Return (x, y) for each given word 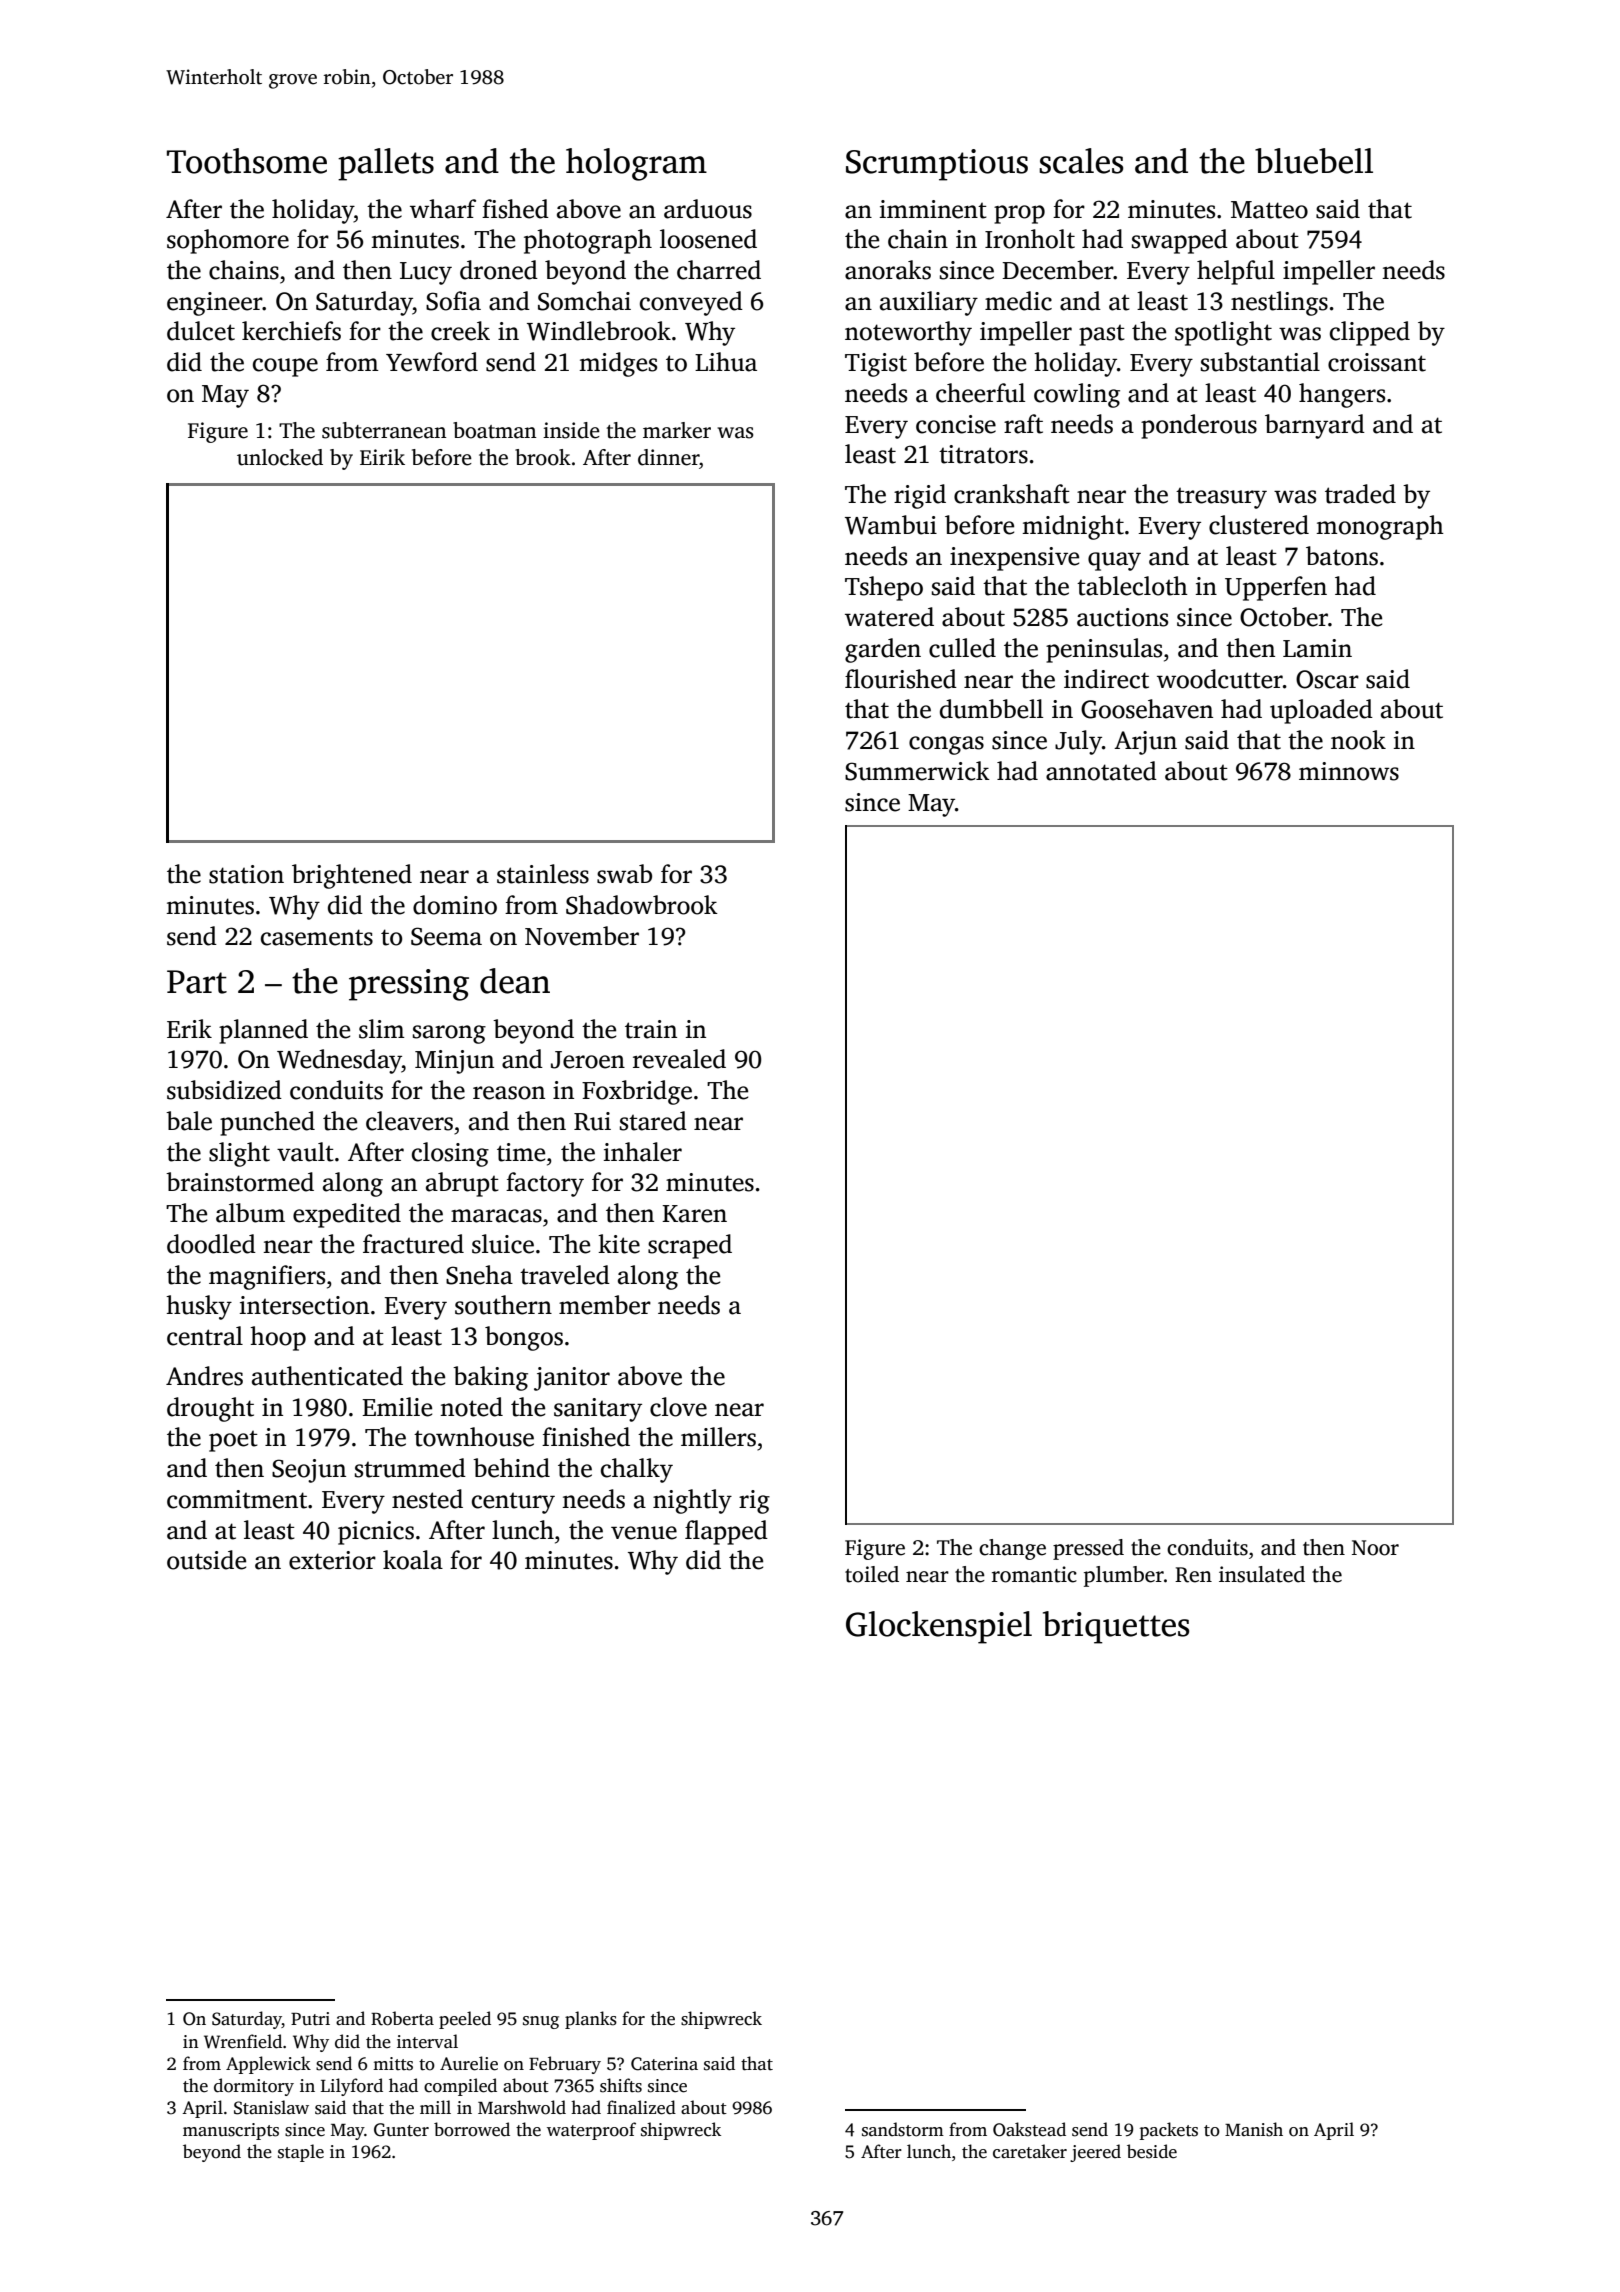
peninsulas (1104, 650)
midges (618, 364)
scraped (690, 1246)
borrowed (472, 2129)
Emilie (397, 1407)
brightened (352, 876)
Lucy (426, 273)
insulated (1262, 1574)
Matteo (1269, 210)
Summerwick (917, 771)
